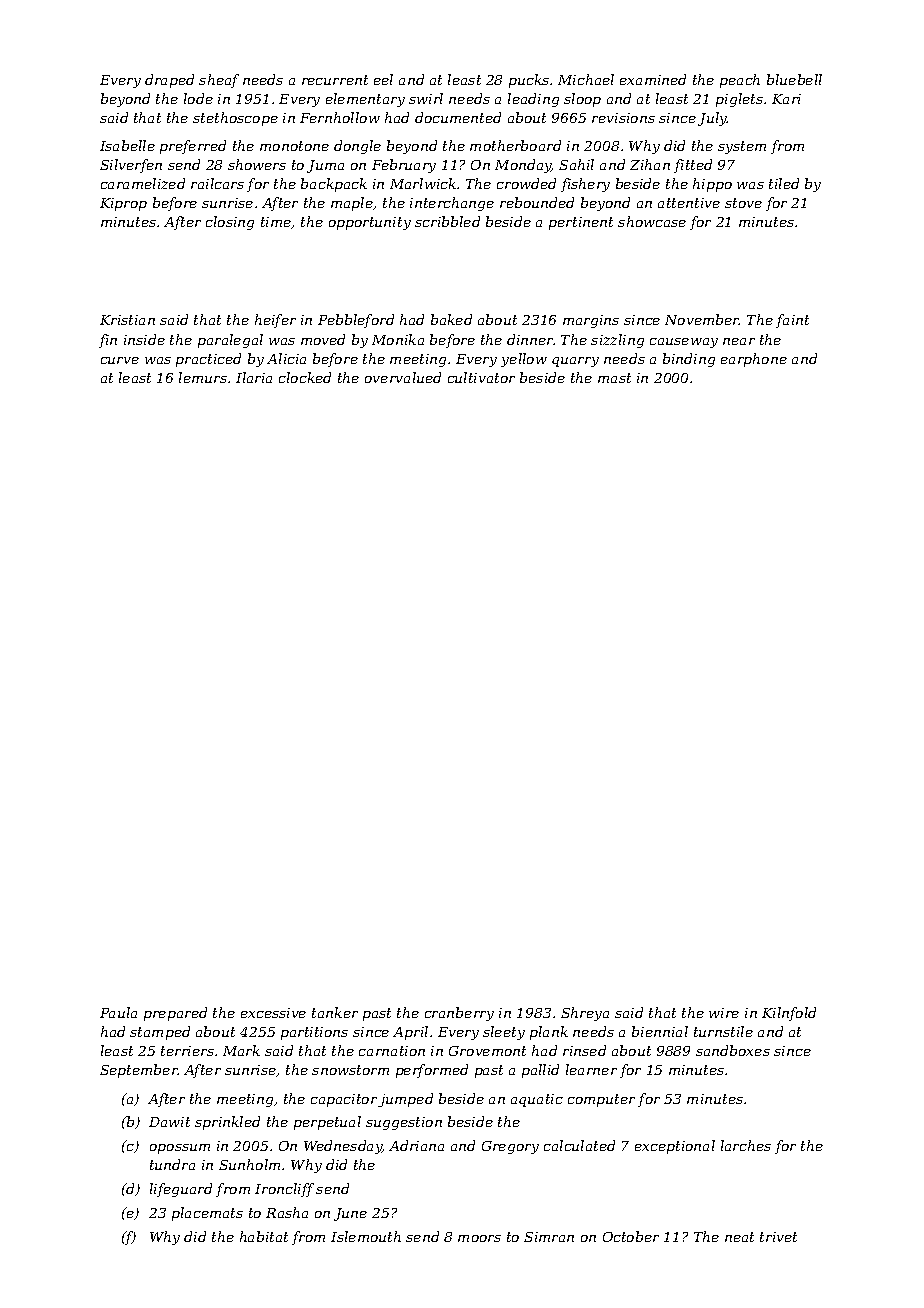 The height and width of the page is (1308, 924). I want to click on swirl, so click(426, 98).
